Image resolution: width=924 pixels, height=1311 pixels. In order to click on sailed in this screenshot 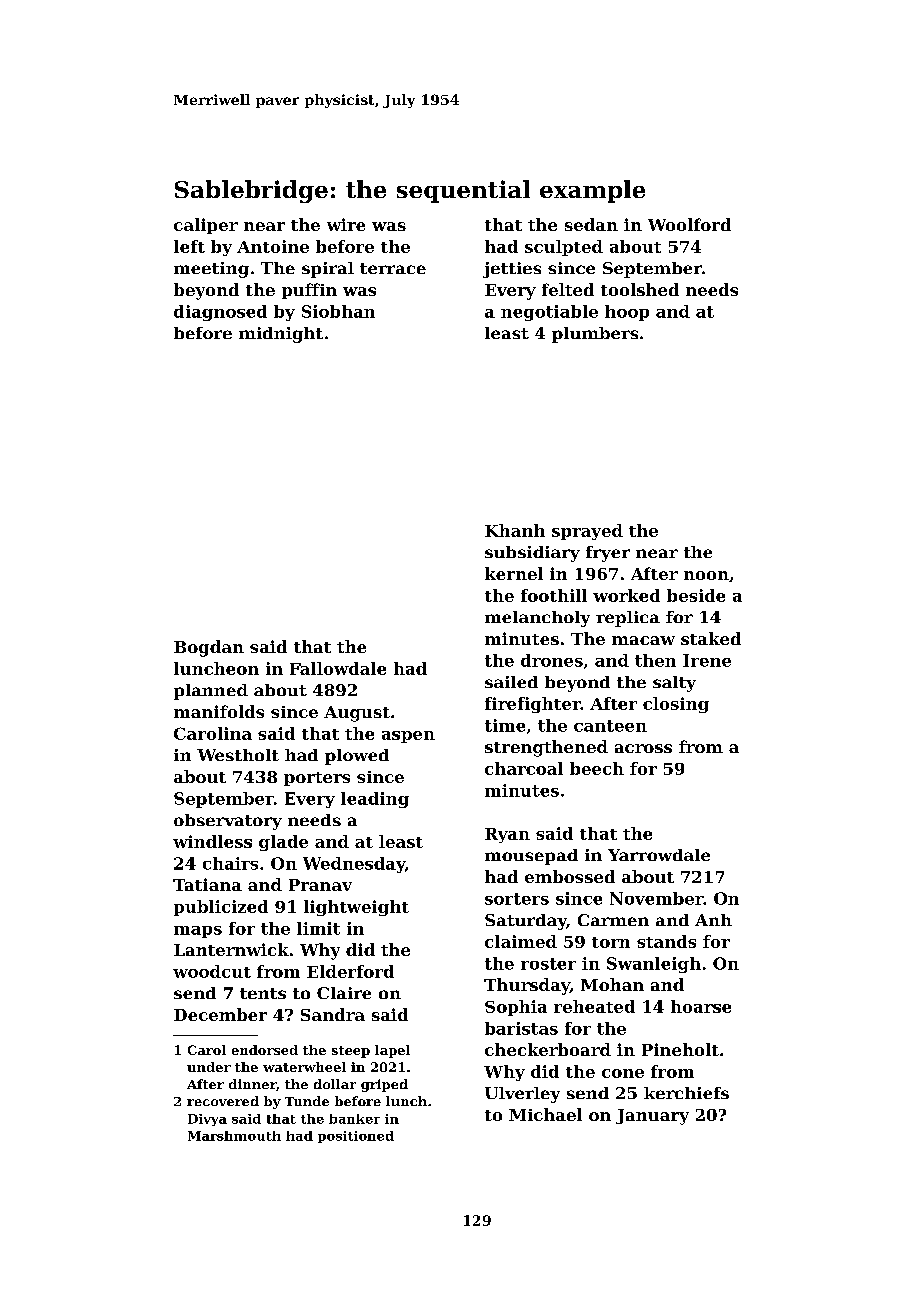, I will do `click(511, 682)`.
